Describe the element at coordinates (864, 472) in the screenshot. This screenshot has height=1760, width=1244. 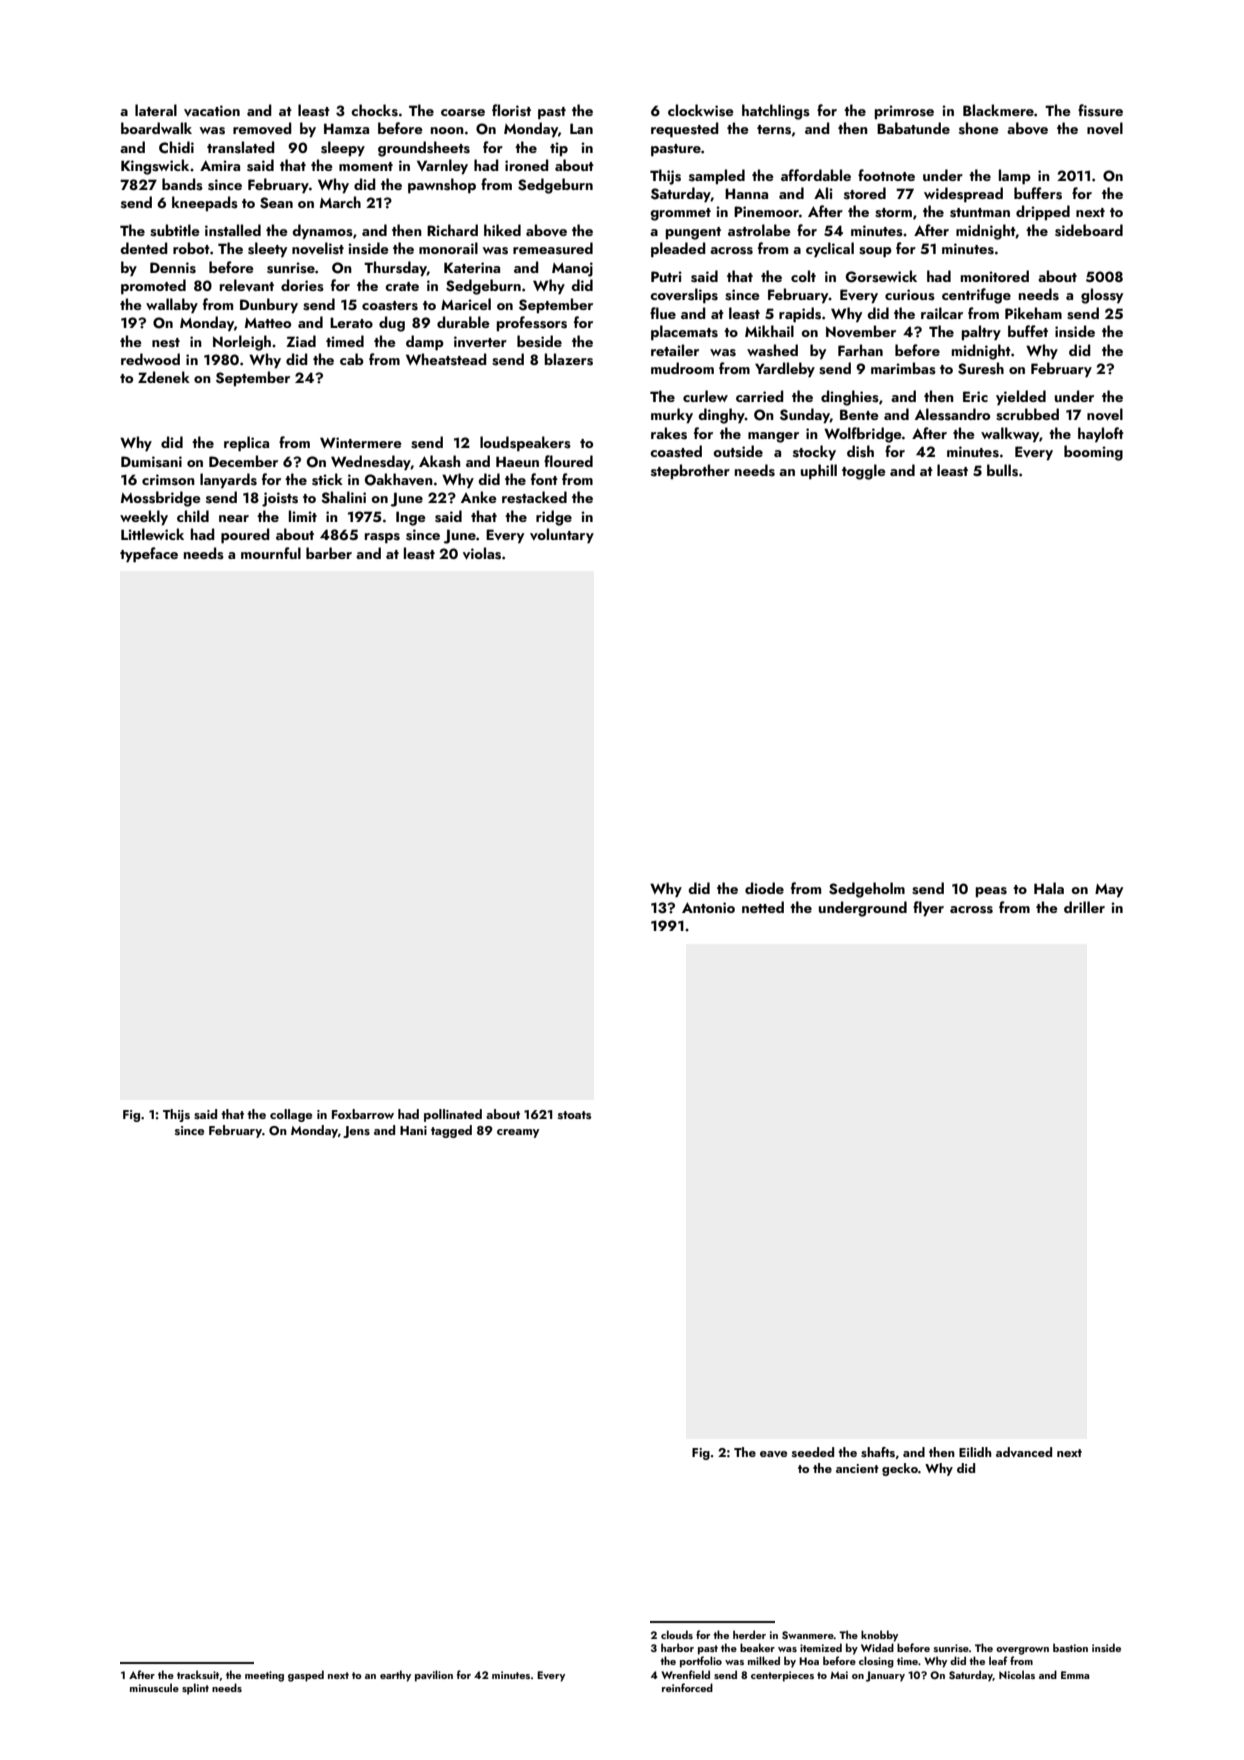
I see `toggle` at that location.
